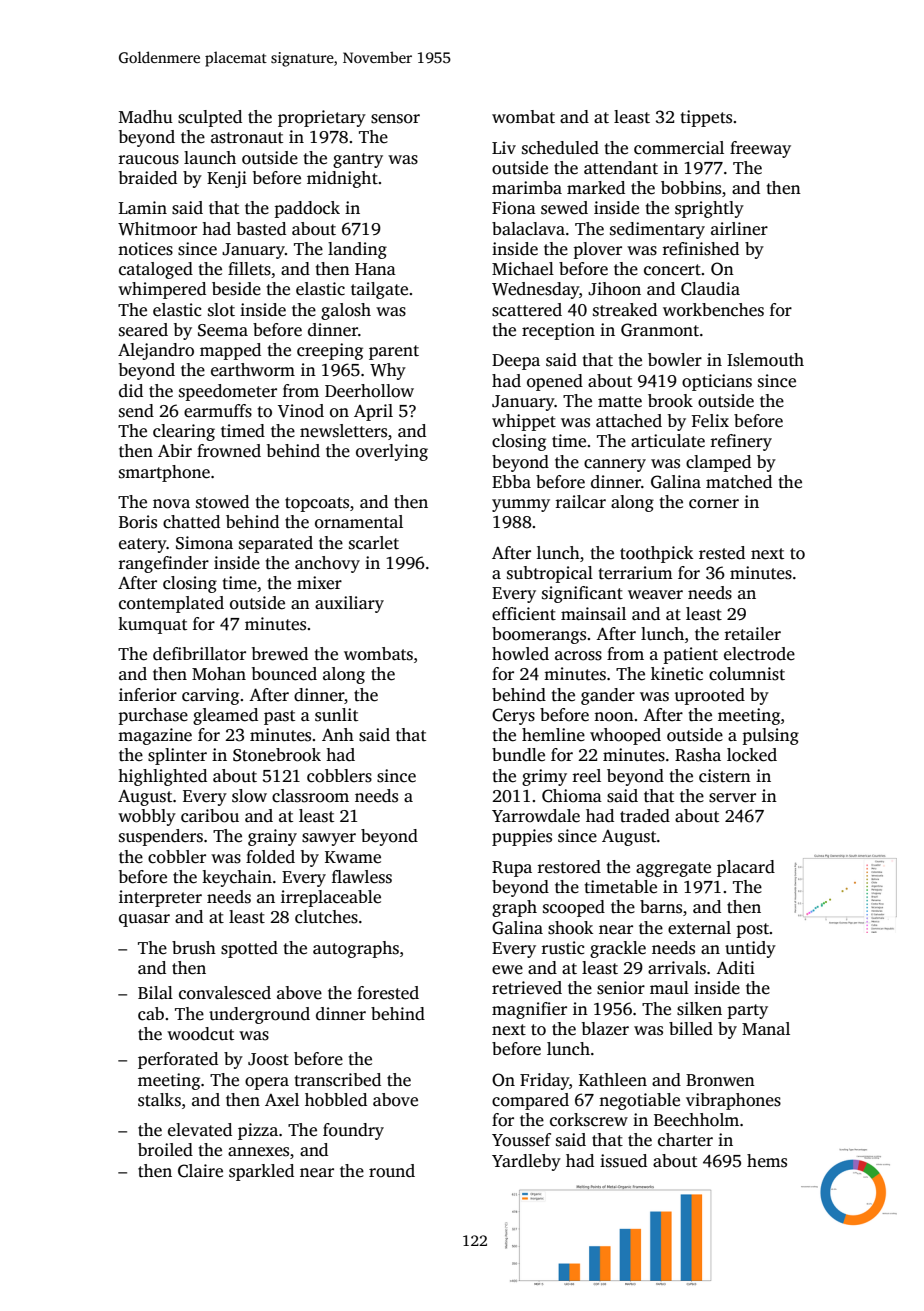  Describe the element at coordinates (760, 149) in the page. I see `freeway` at that location.
